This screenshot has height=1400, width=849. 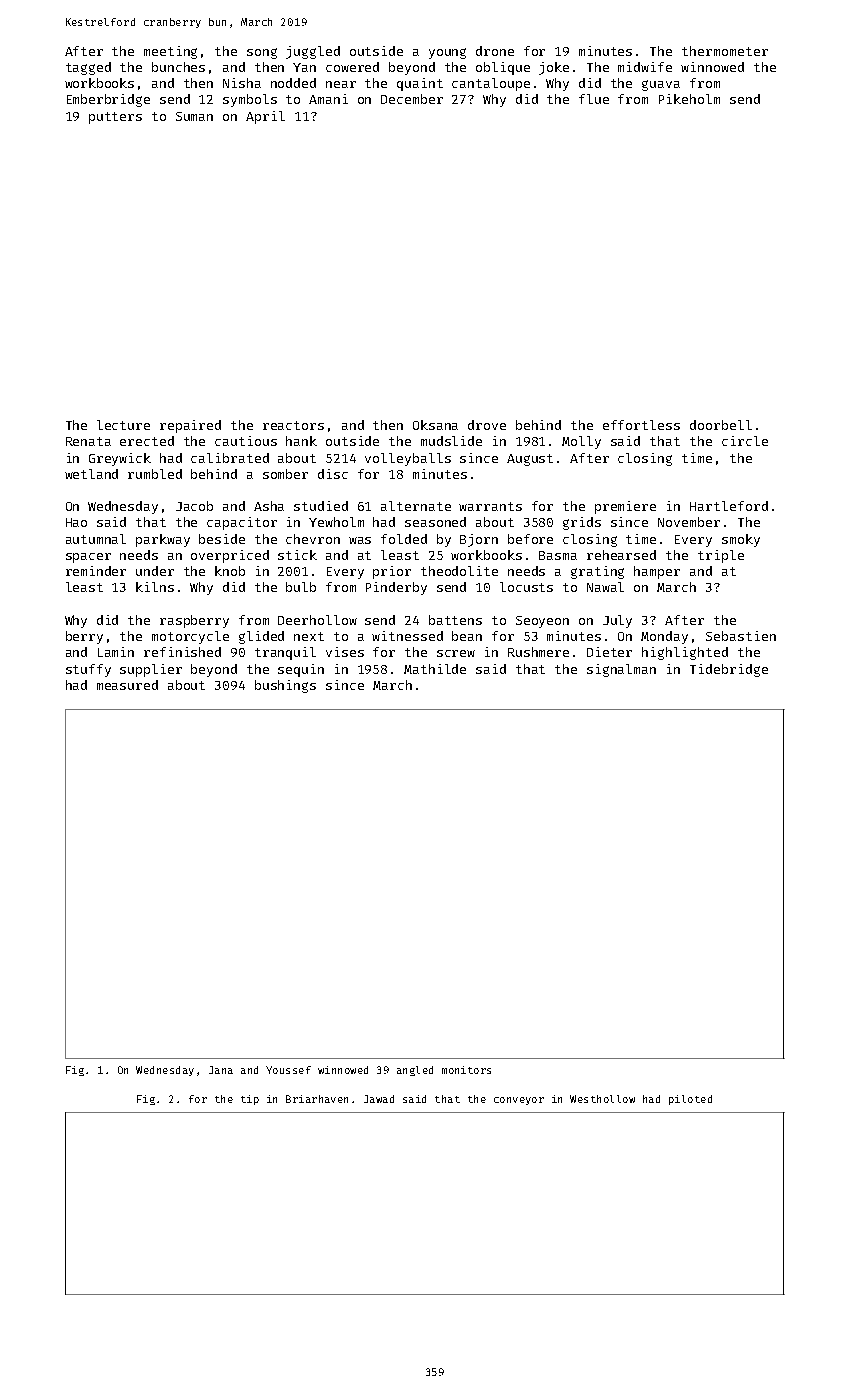 What do you see at coordinates (725, 51) in the screenshot?
I see `thermometer` at bounding box center [725, 51].
